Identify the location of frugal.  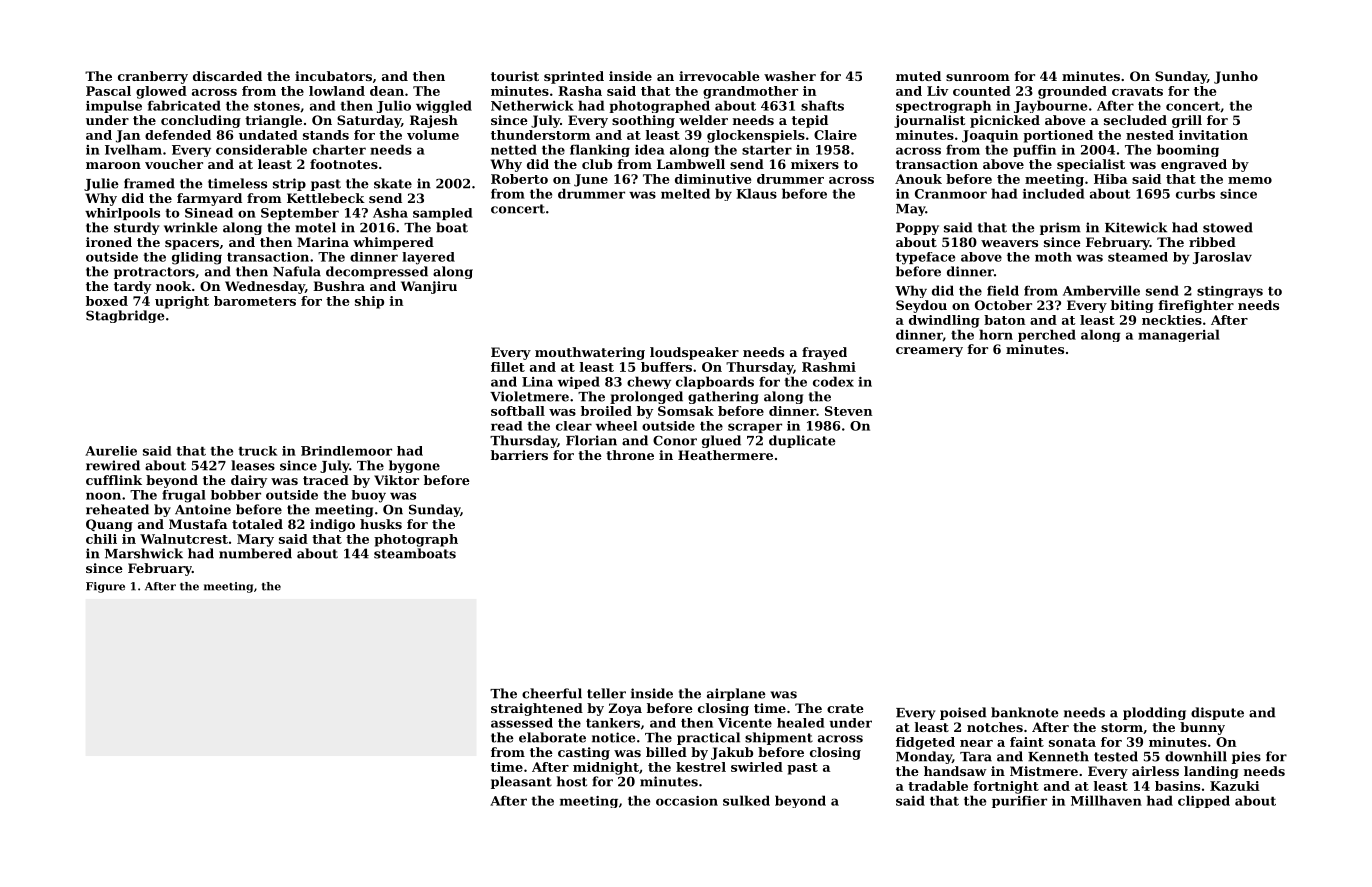
(184, 496).
